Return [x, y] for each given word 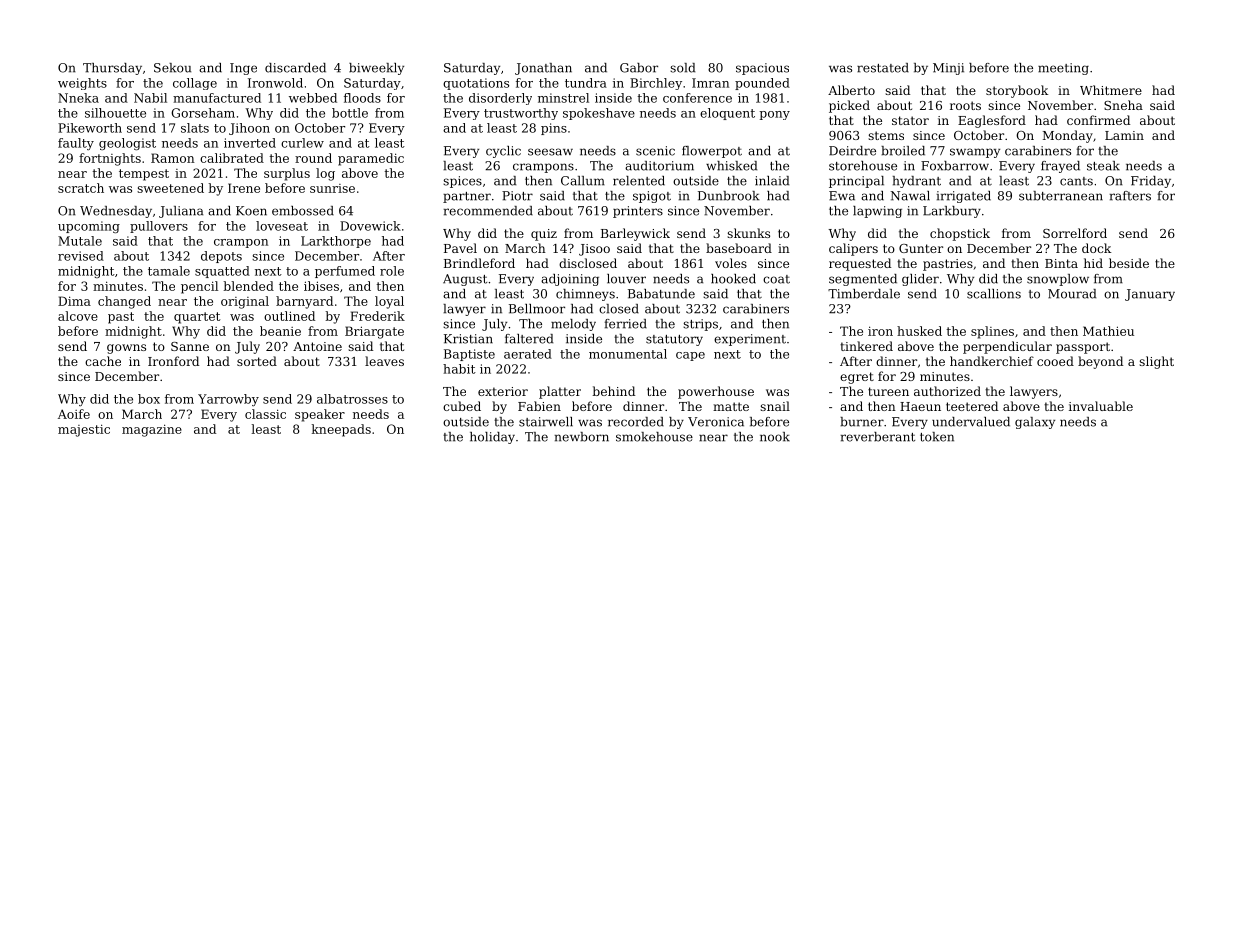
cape [690, 356]
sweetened [170, 188]
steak [1103, 166]
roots [965, 105]
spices [462, 182]
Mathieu [1108, 331]
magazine [152, 430]
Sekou [172, 68]
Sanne [190, 346]
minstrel [563, 98]
